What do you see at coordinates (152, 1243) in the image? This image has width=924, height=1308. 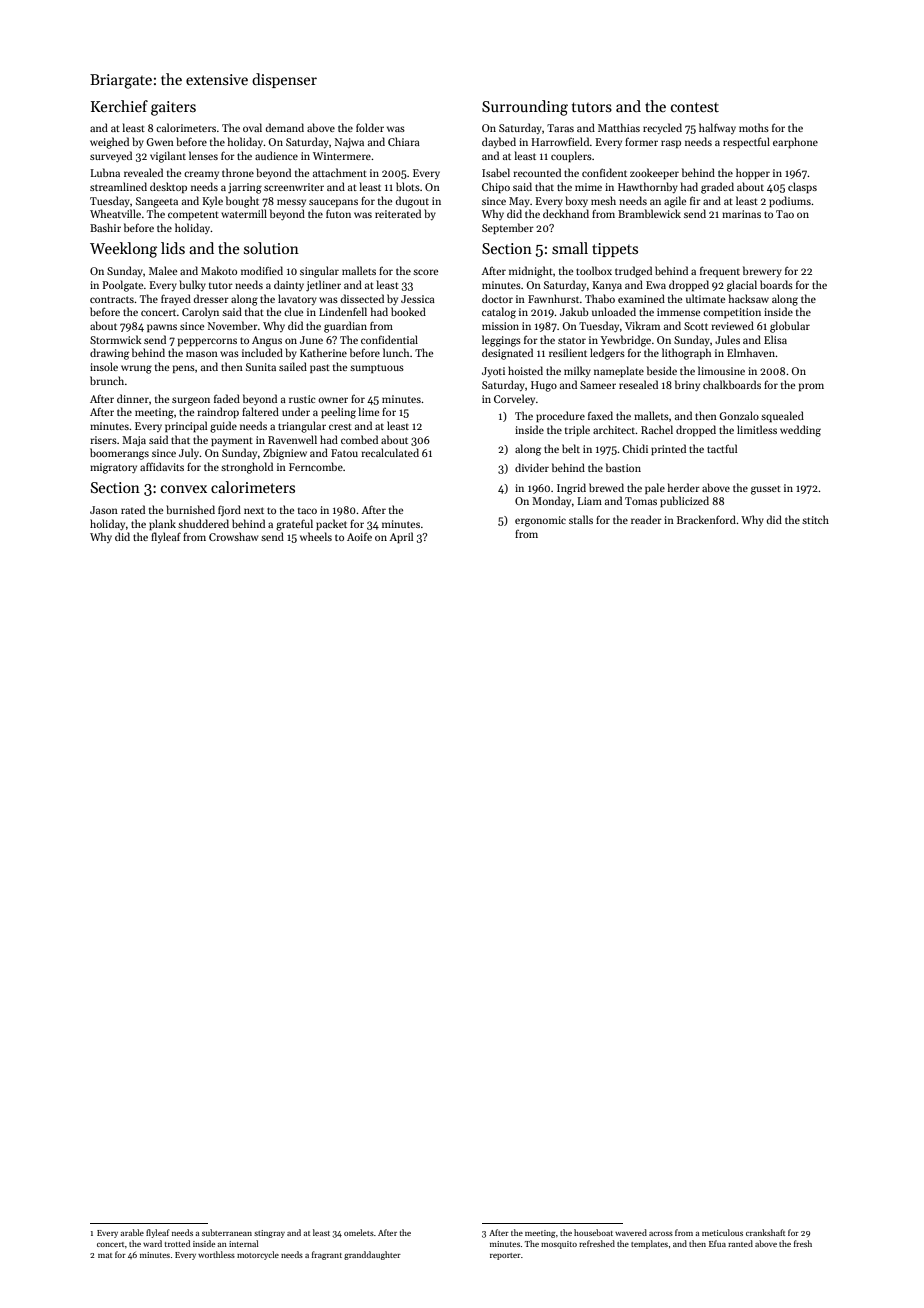 I see `ward` at bounding box center [152, 1243].
